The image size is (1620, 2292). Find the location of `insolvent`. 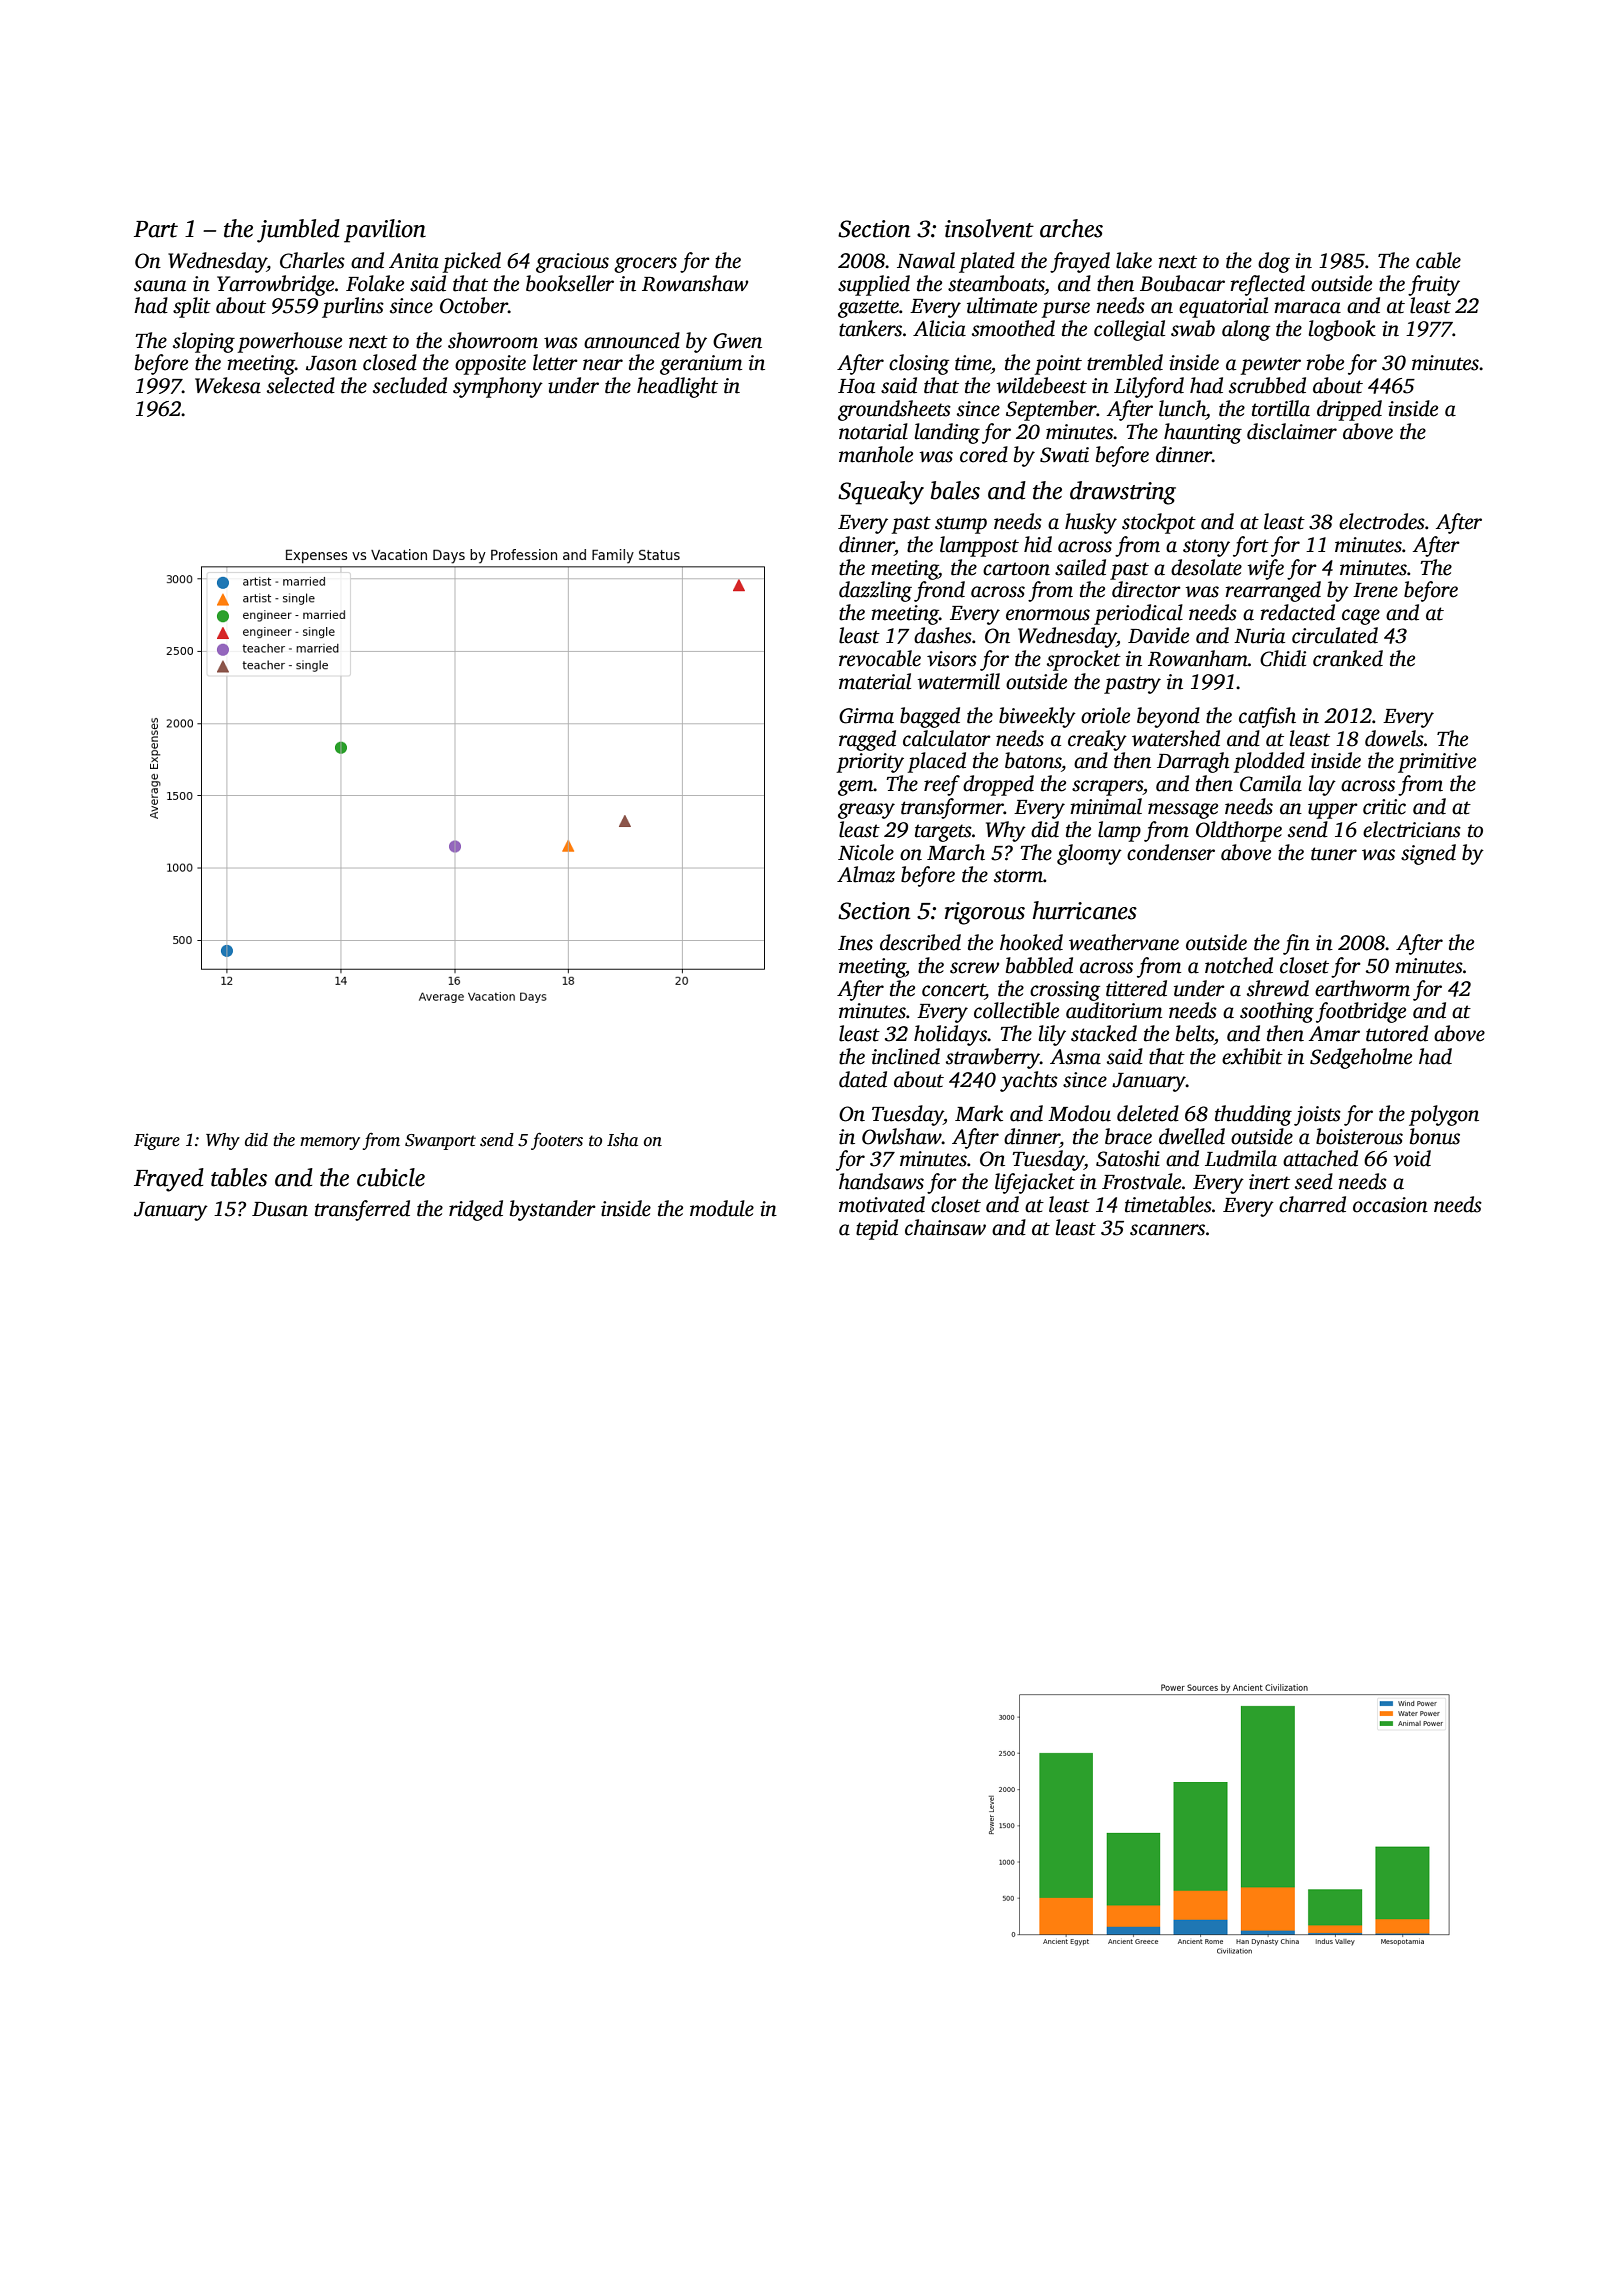

insolvent is located at coordinates (989, 228).
